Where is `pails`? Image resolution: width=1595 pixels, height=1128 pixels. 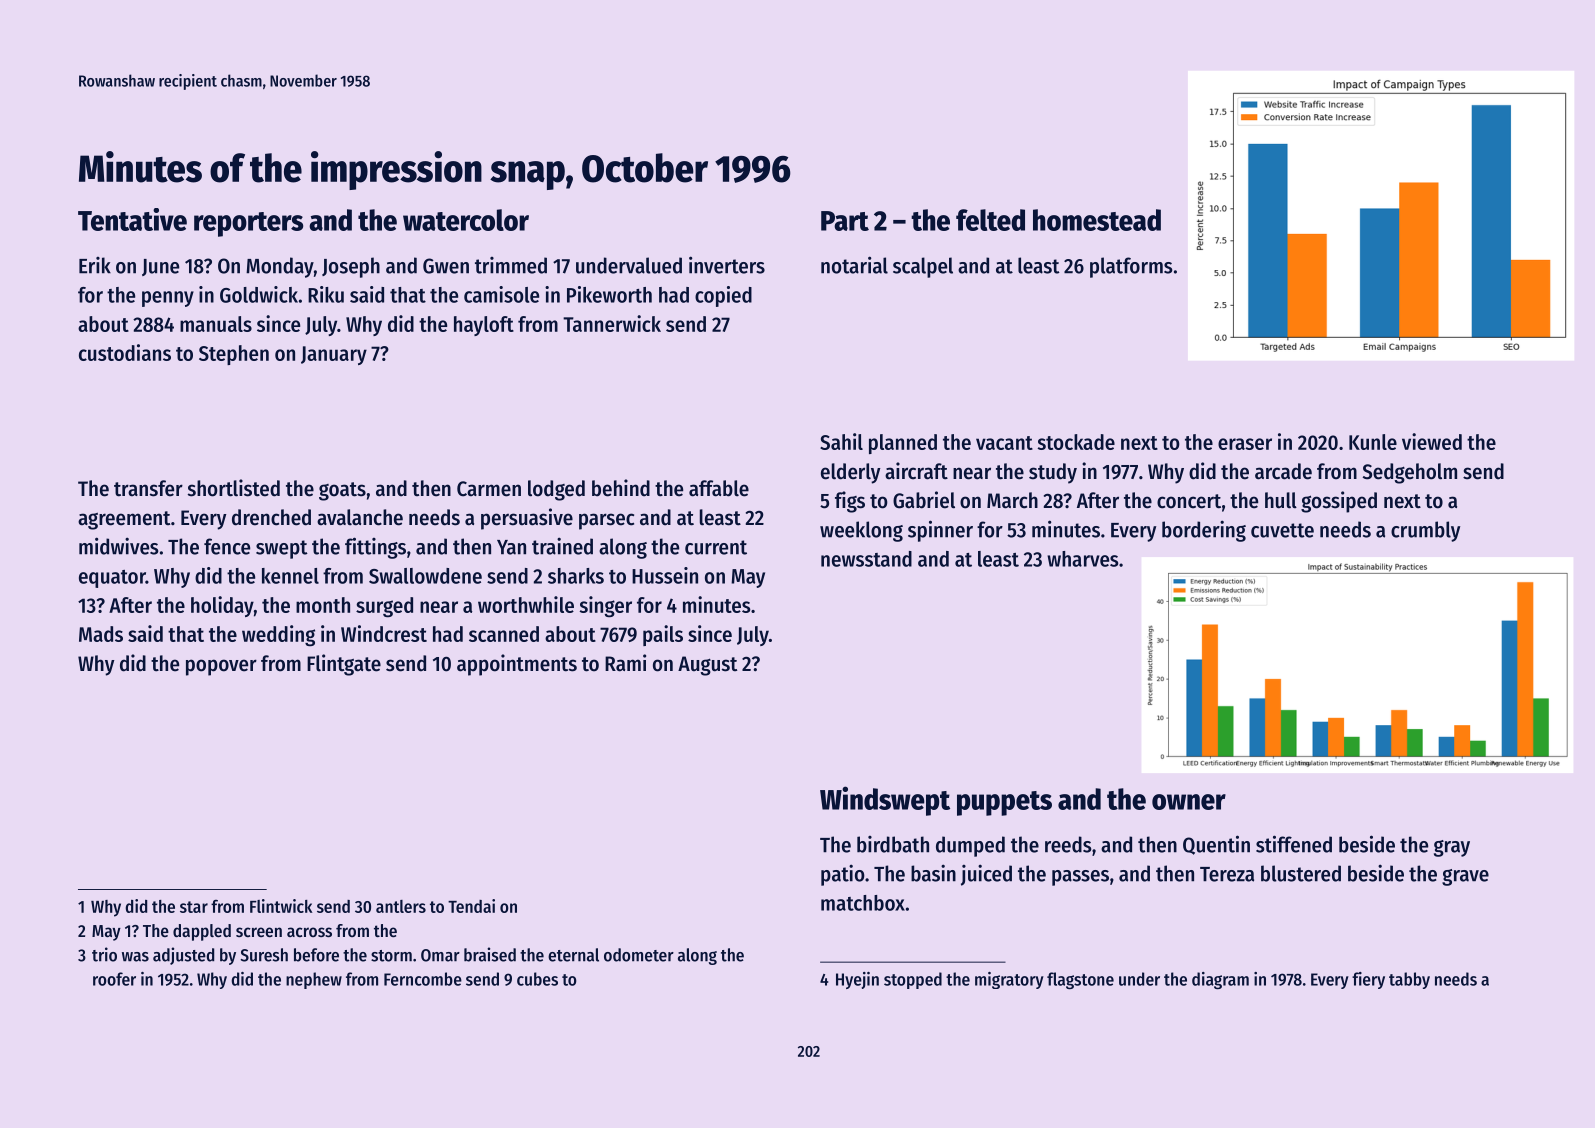 pails is located at coordinates (663, 635).
